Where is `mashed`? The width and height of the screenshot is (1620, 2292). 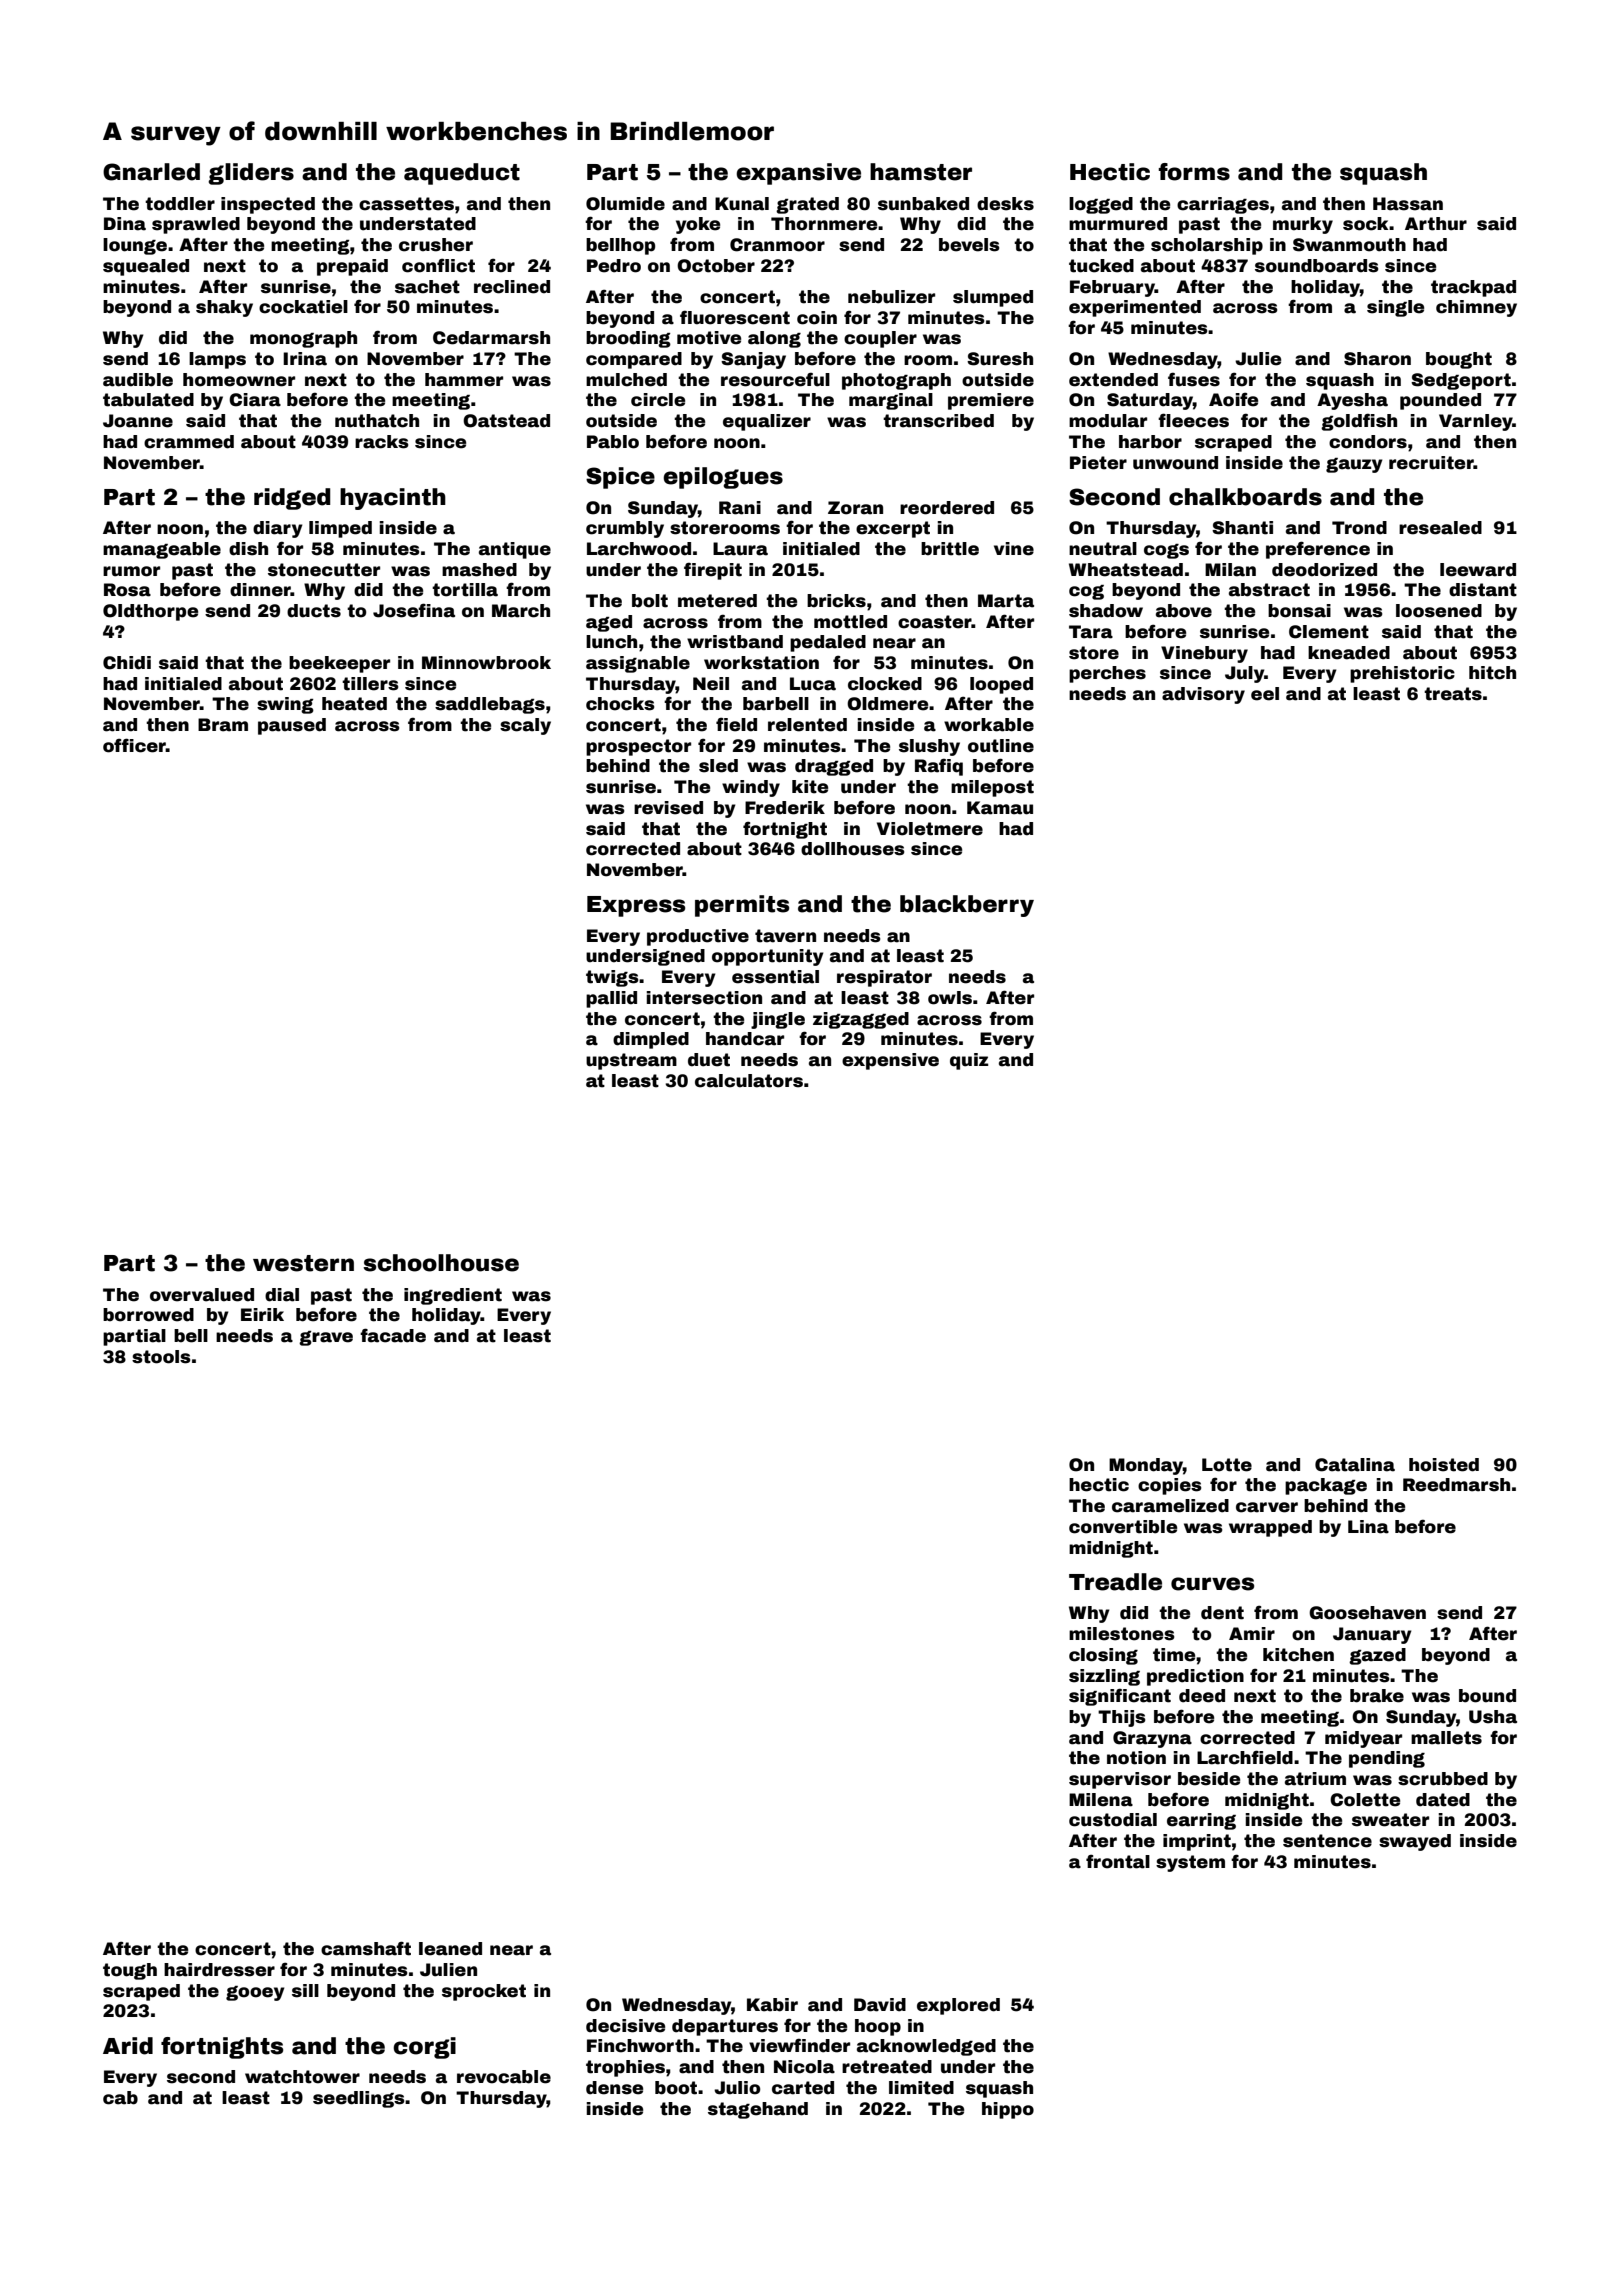 mashed is located at coordinates (479, 570).
